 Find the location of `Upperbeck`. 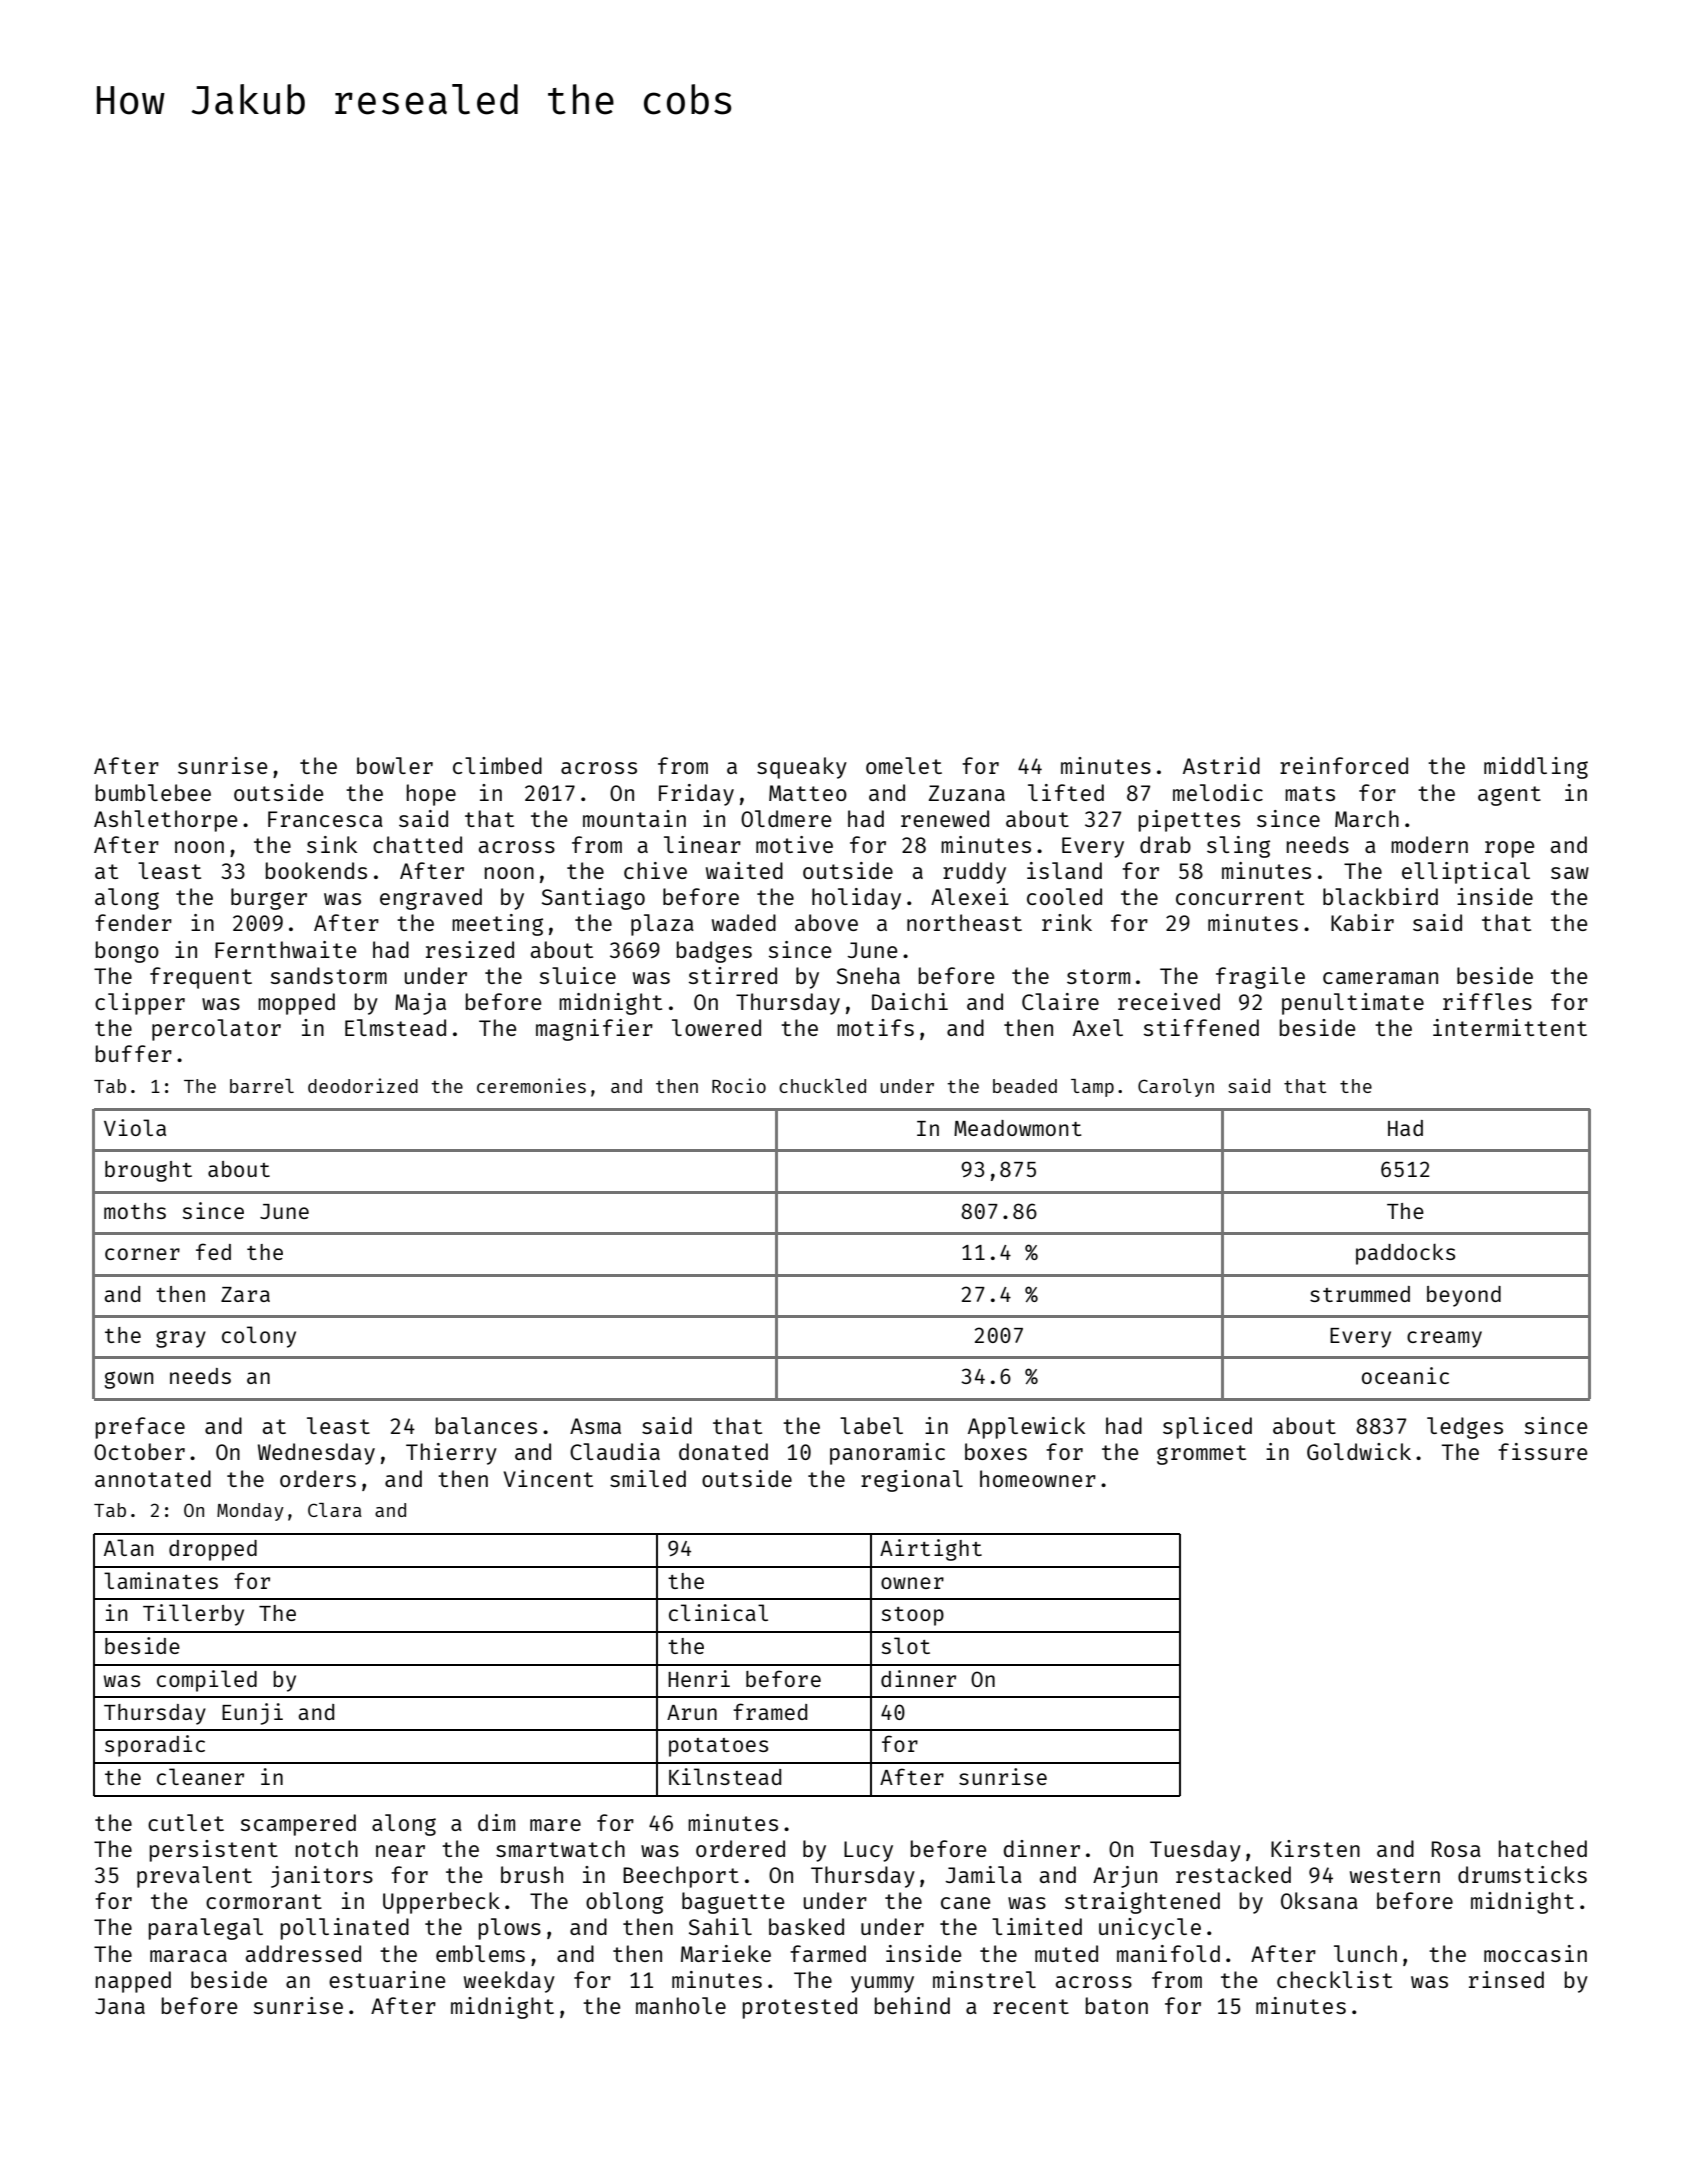

Upperbeck is located at coordinates (441, 1903).
